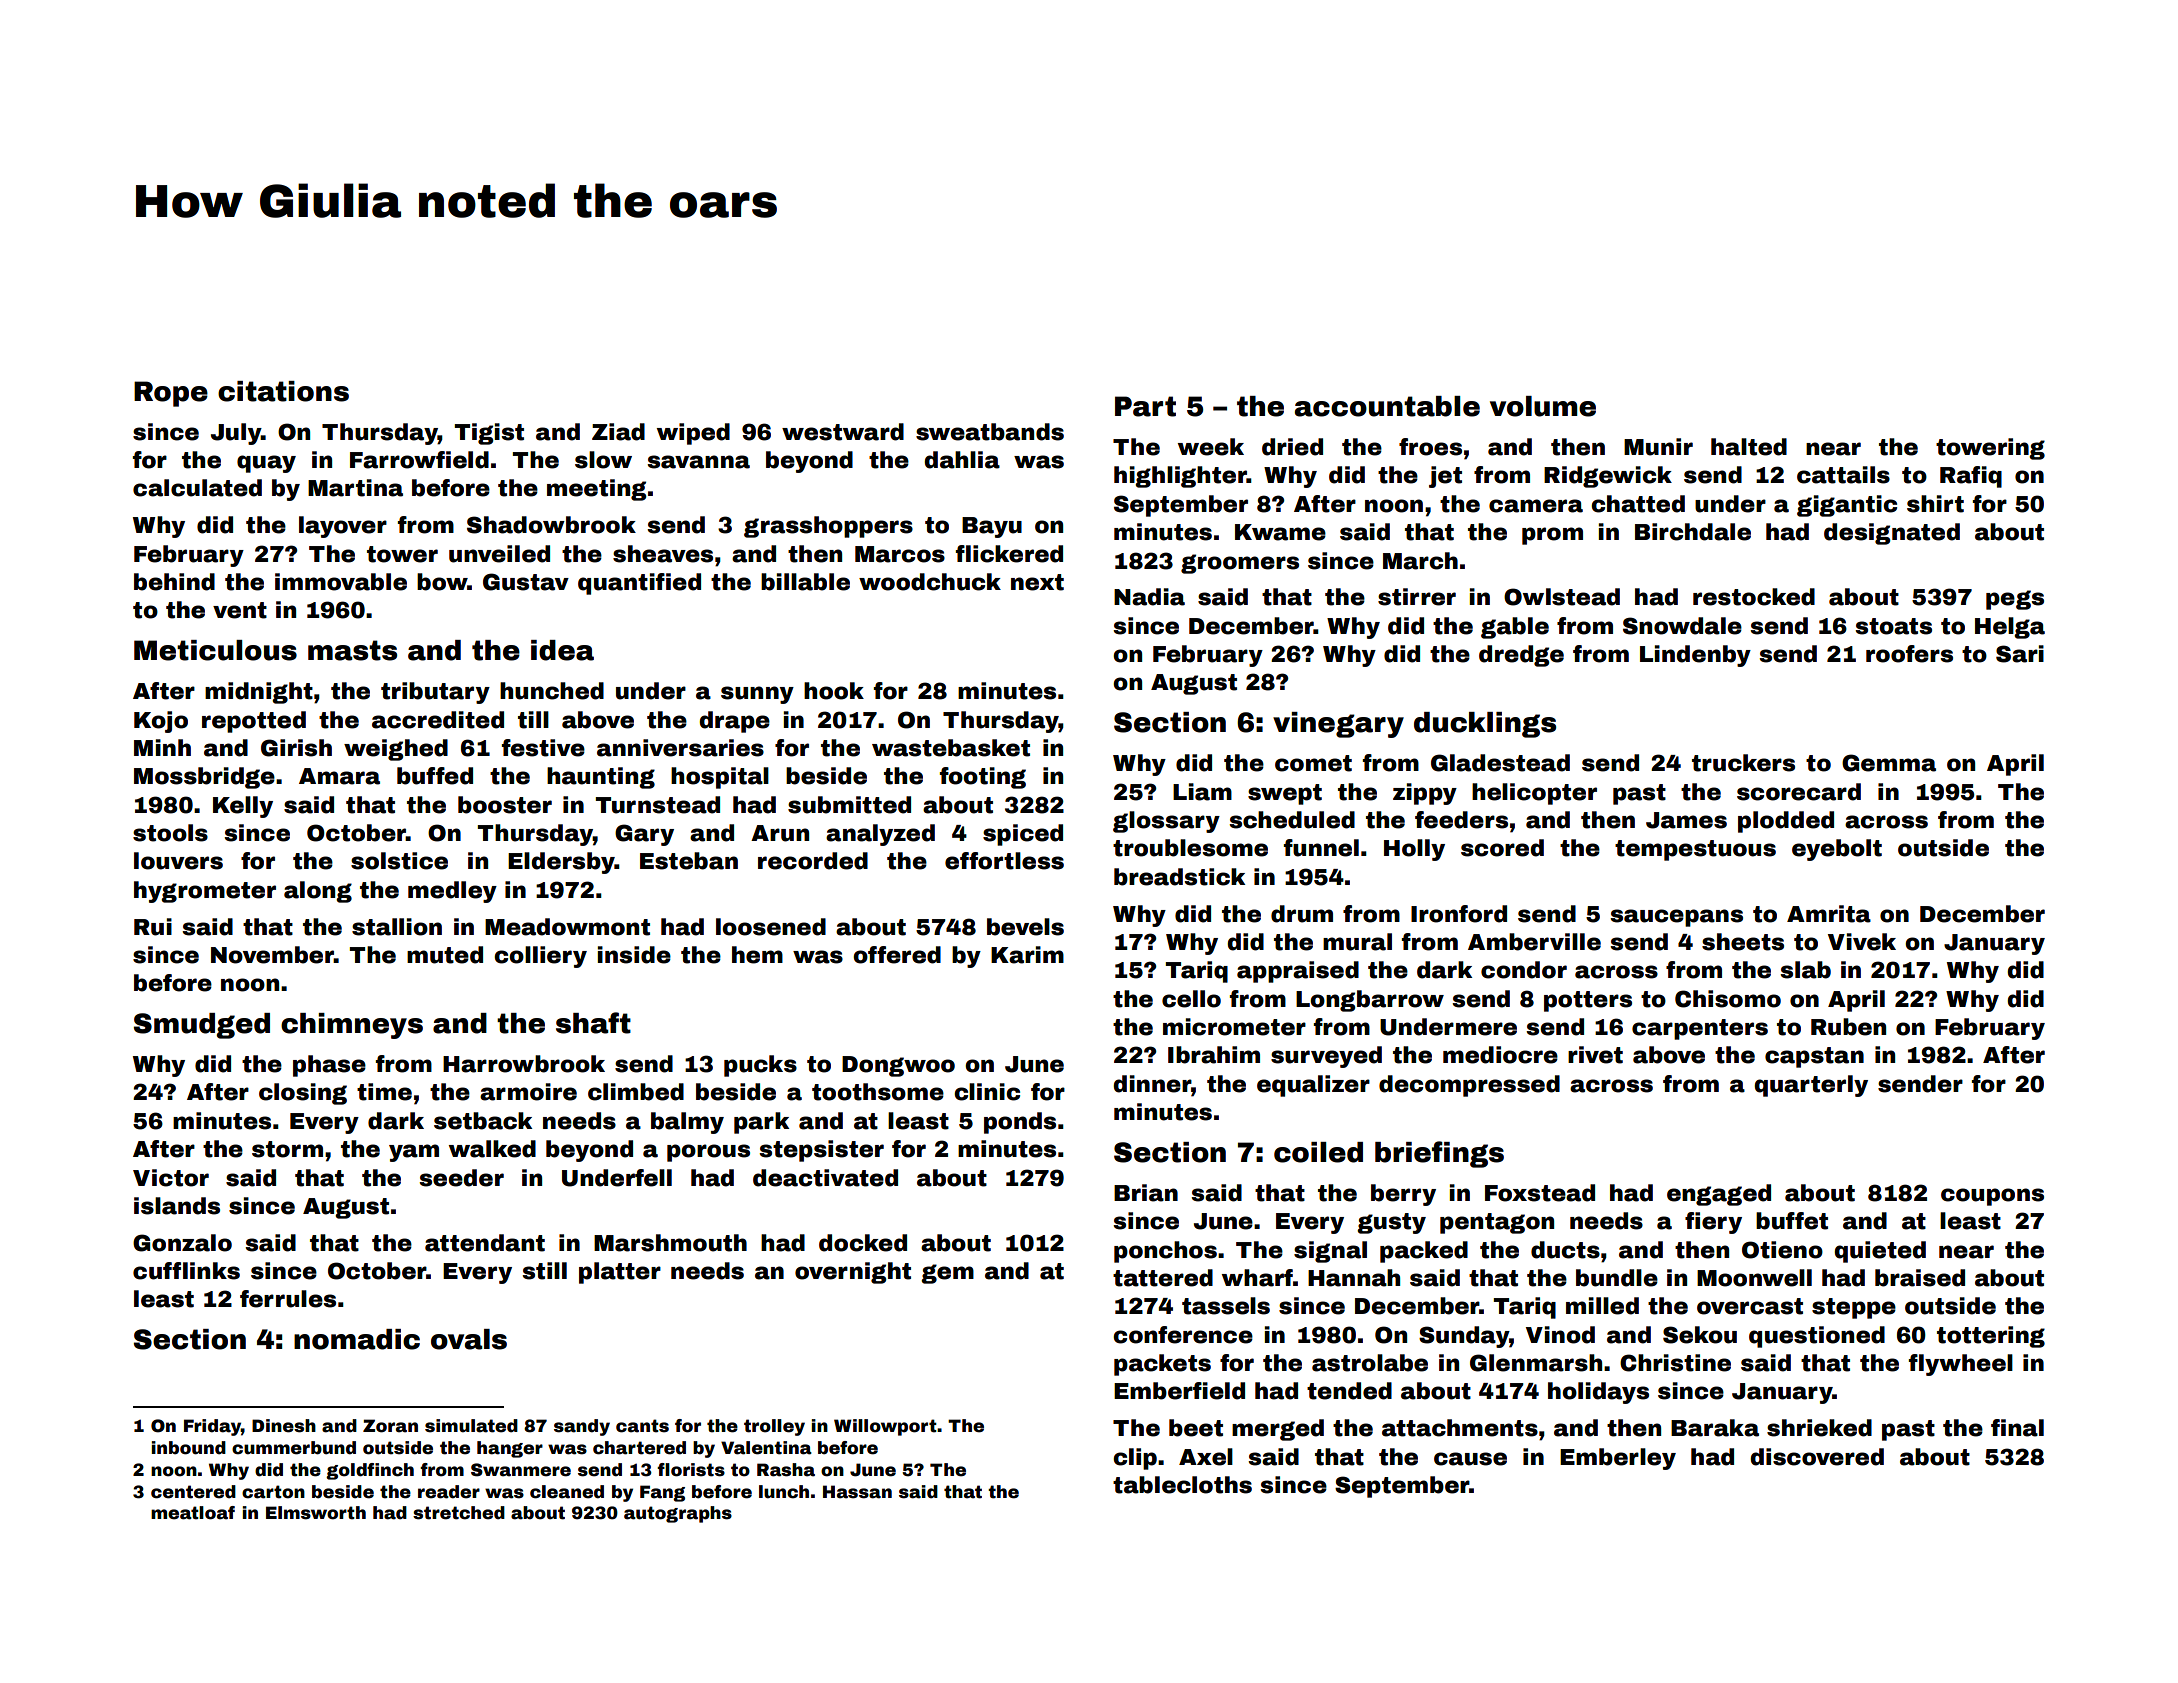 Image resolution: width=2178 pixels, height=1683 pixels. I want to click on recorded, so click(813, 861).
